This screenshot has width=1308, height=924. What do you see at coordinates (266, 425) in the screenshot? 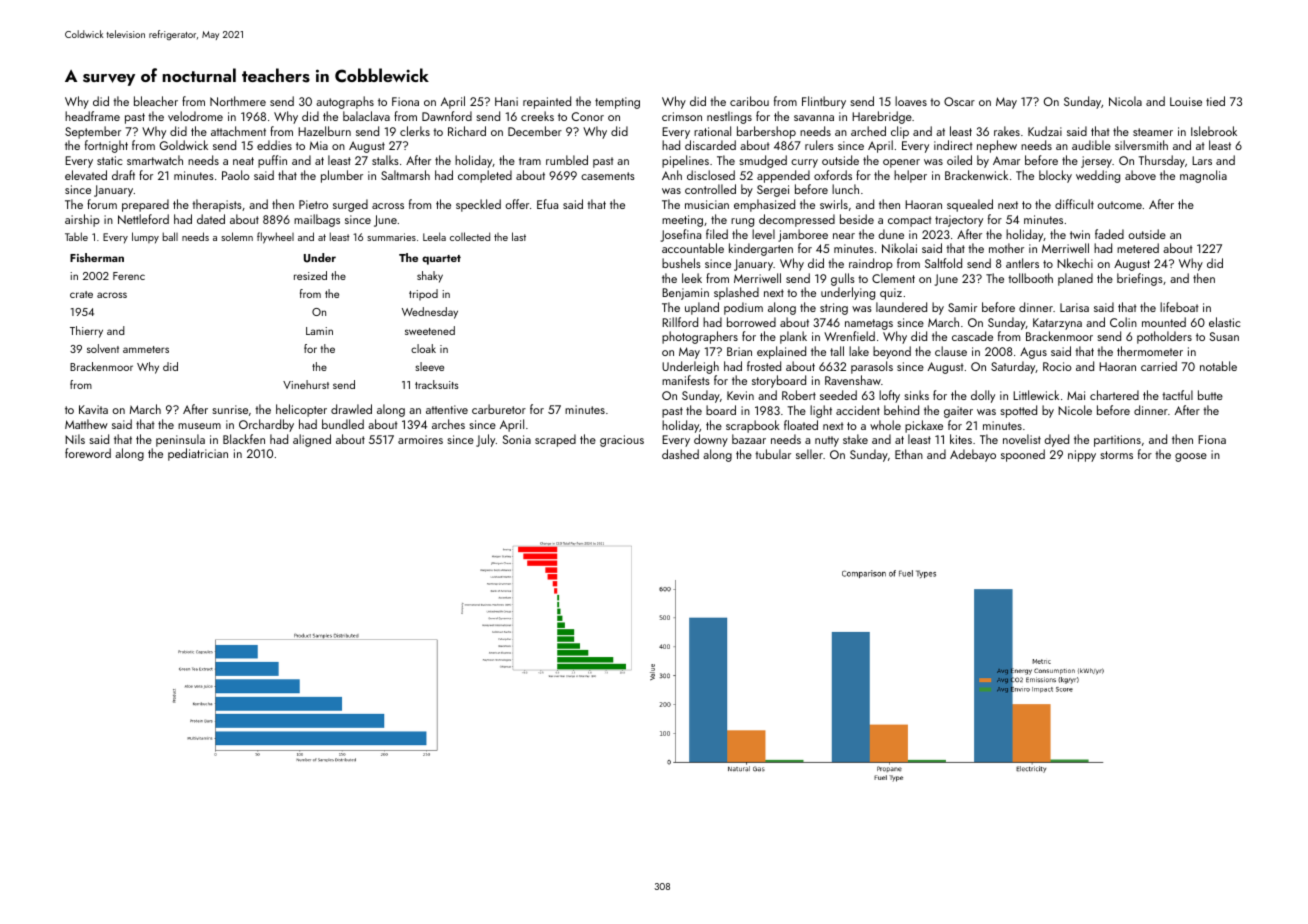
I see `Orchardby` at bounding box center [266, 425].
